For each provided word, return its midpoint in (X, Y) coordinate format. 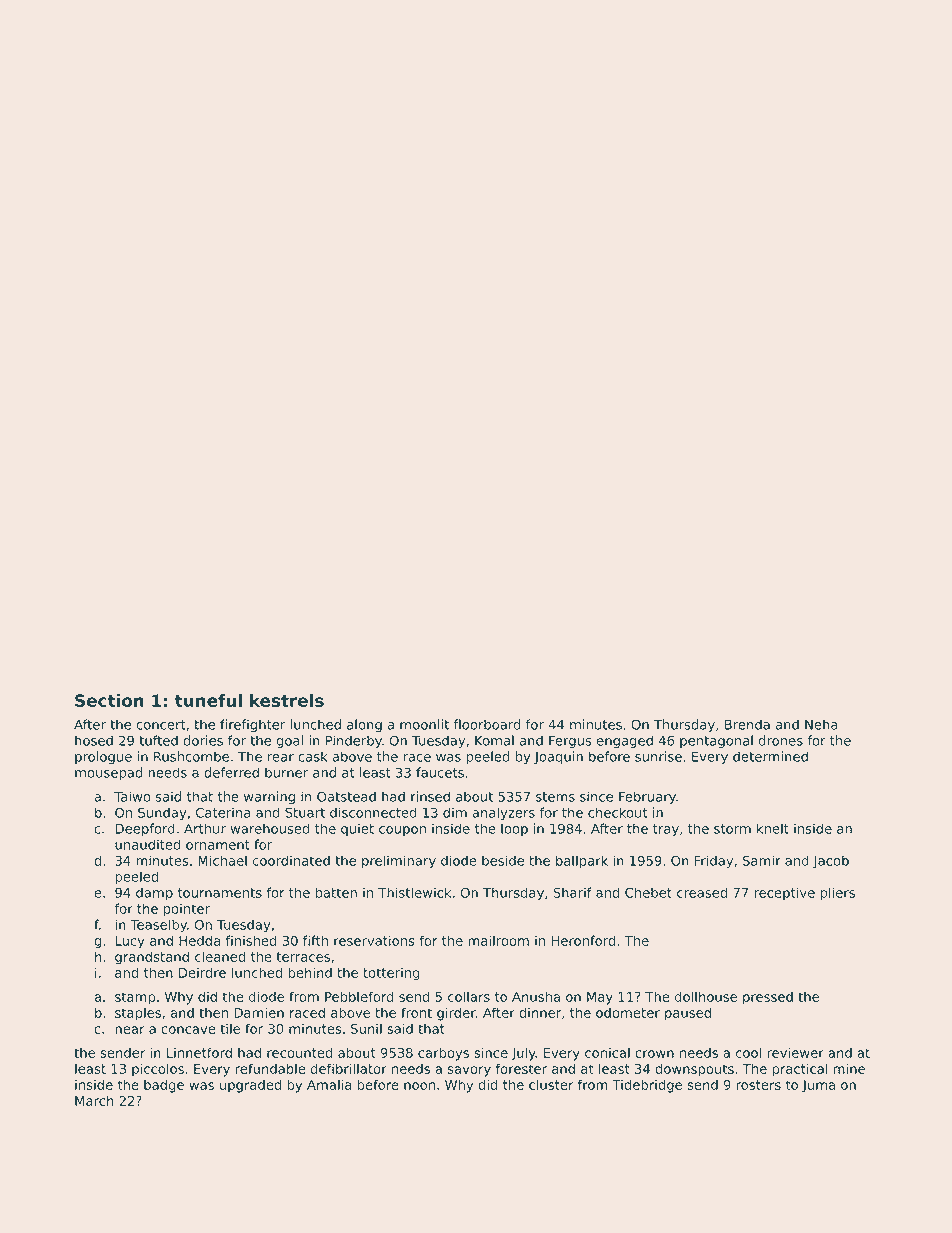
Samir (762, 860)
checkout (617, 812)
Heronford (583, 940)
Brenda (747, 724)
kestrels (287, 700)
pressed (768, 998)
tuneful (208, 700)
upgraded (250, 1086)
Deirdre (202, 972)
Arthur (205, 828)
